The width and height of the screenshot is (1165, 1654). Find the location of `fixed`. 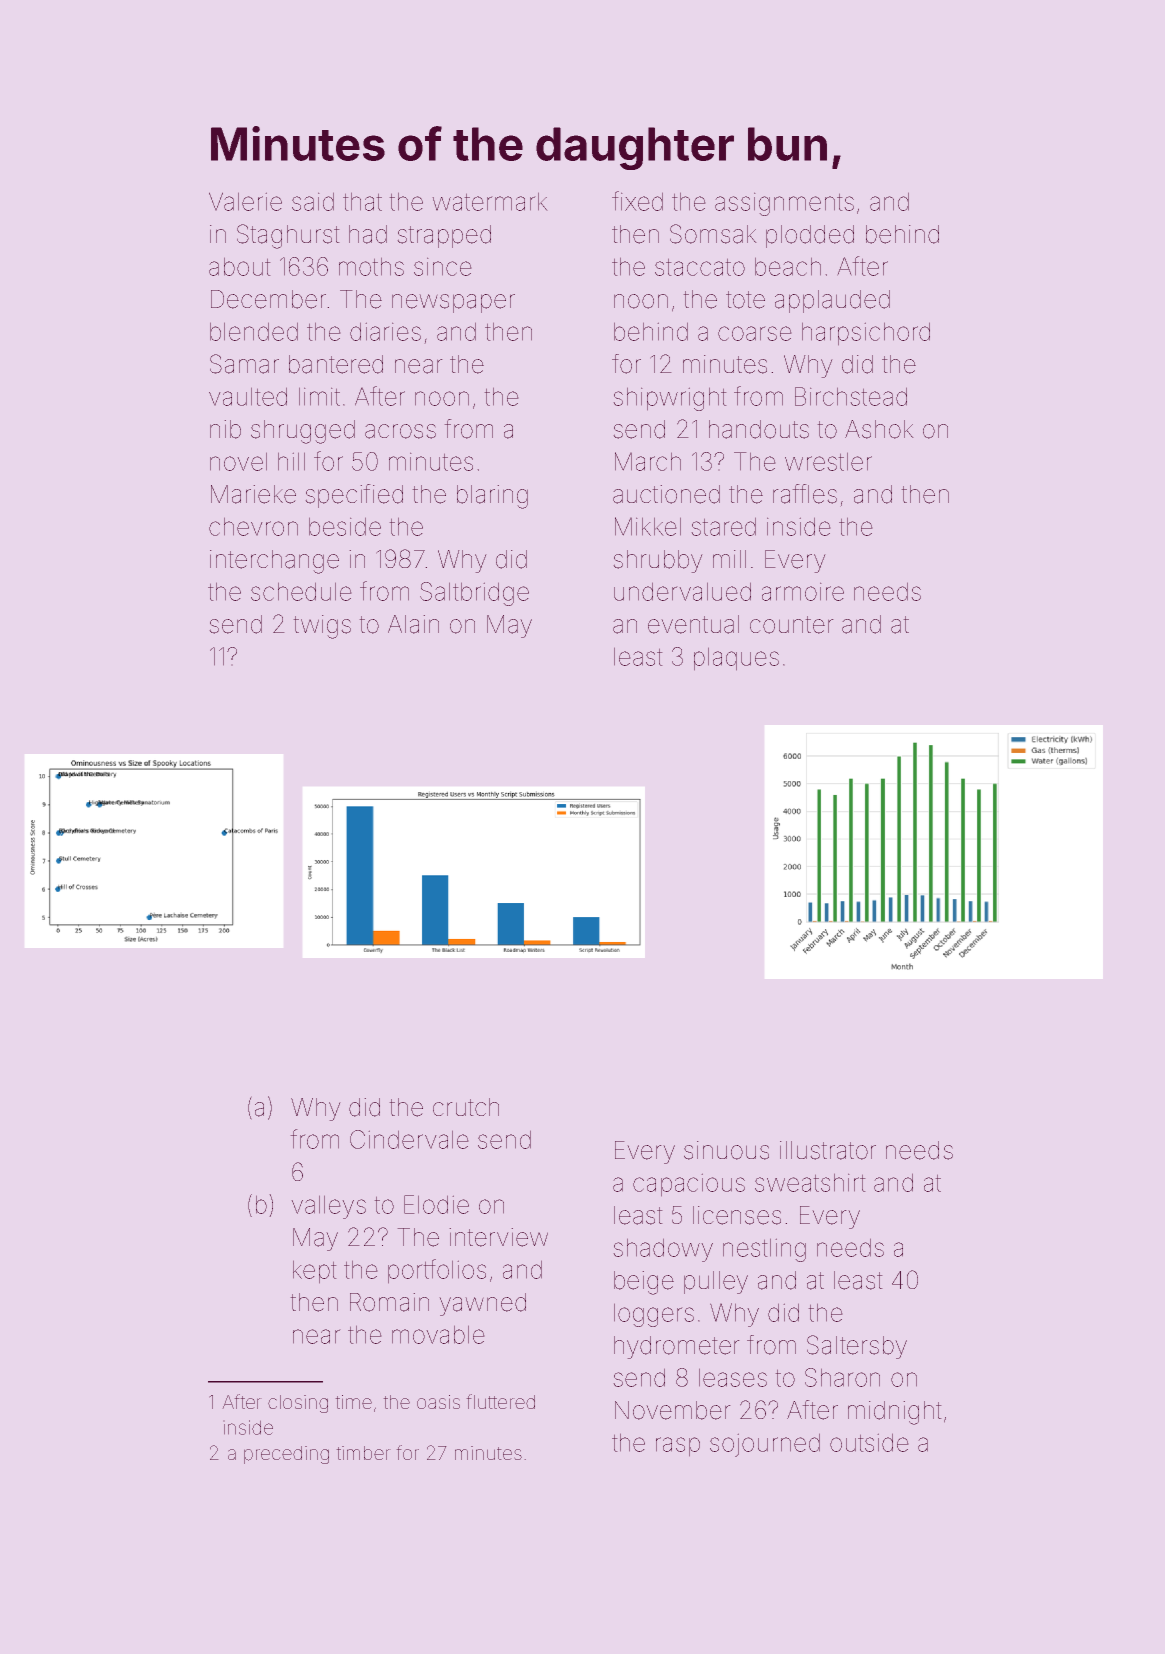

fixed is located at coordinates (637, 201).
